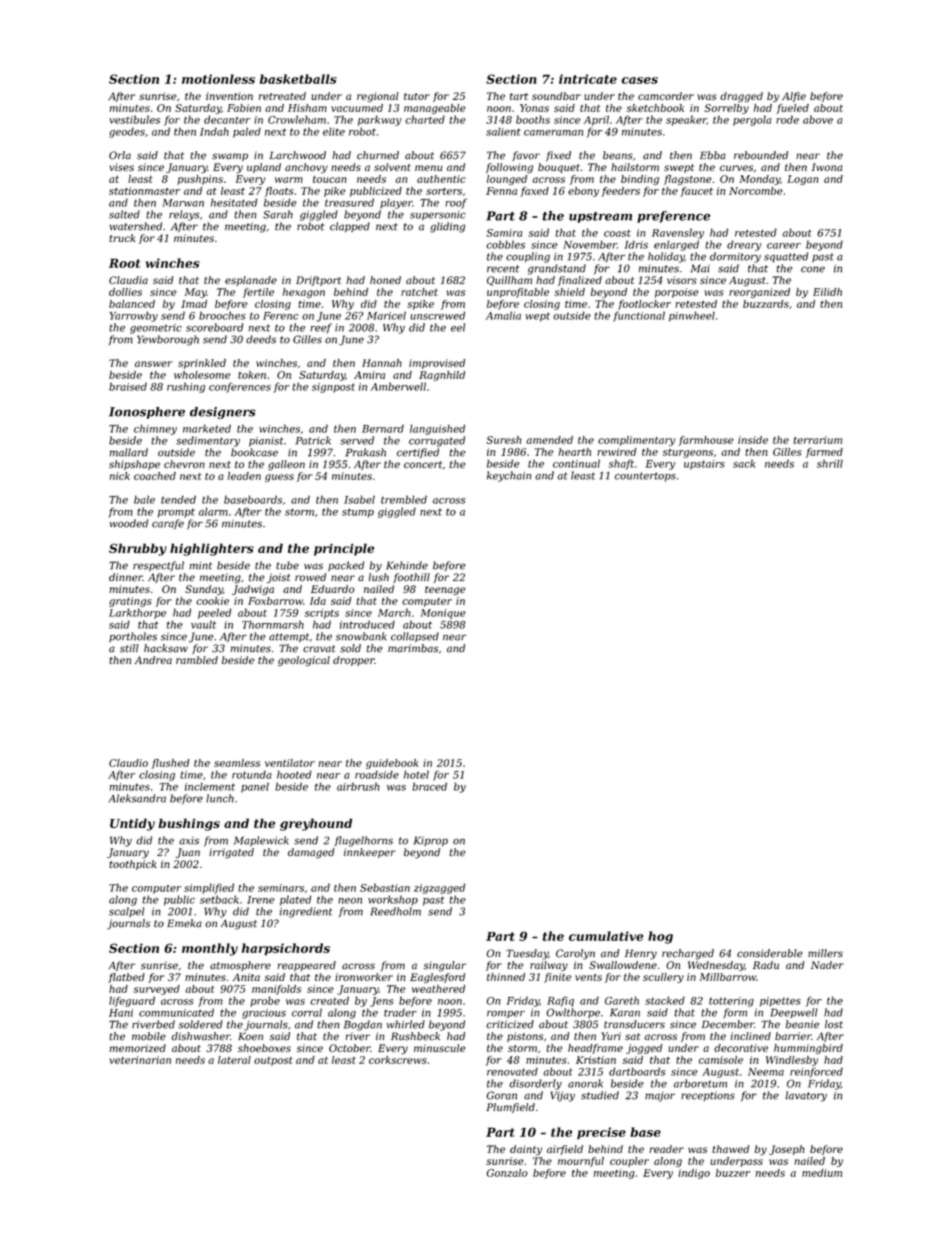 This screenshot has height=1233, width=952. What do you see at coordinates (639, 80) in the screenshot?
I see `cases` at bounding box center [639, 80].
